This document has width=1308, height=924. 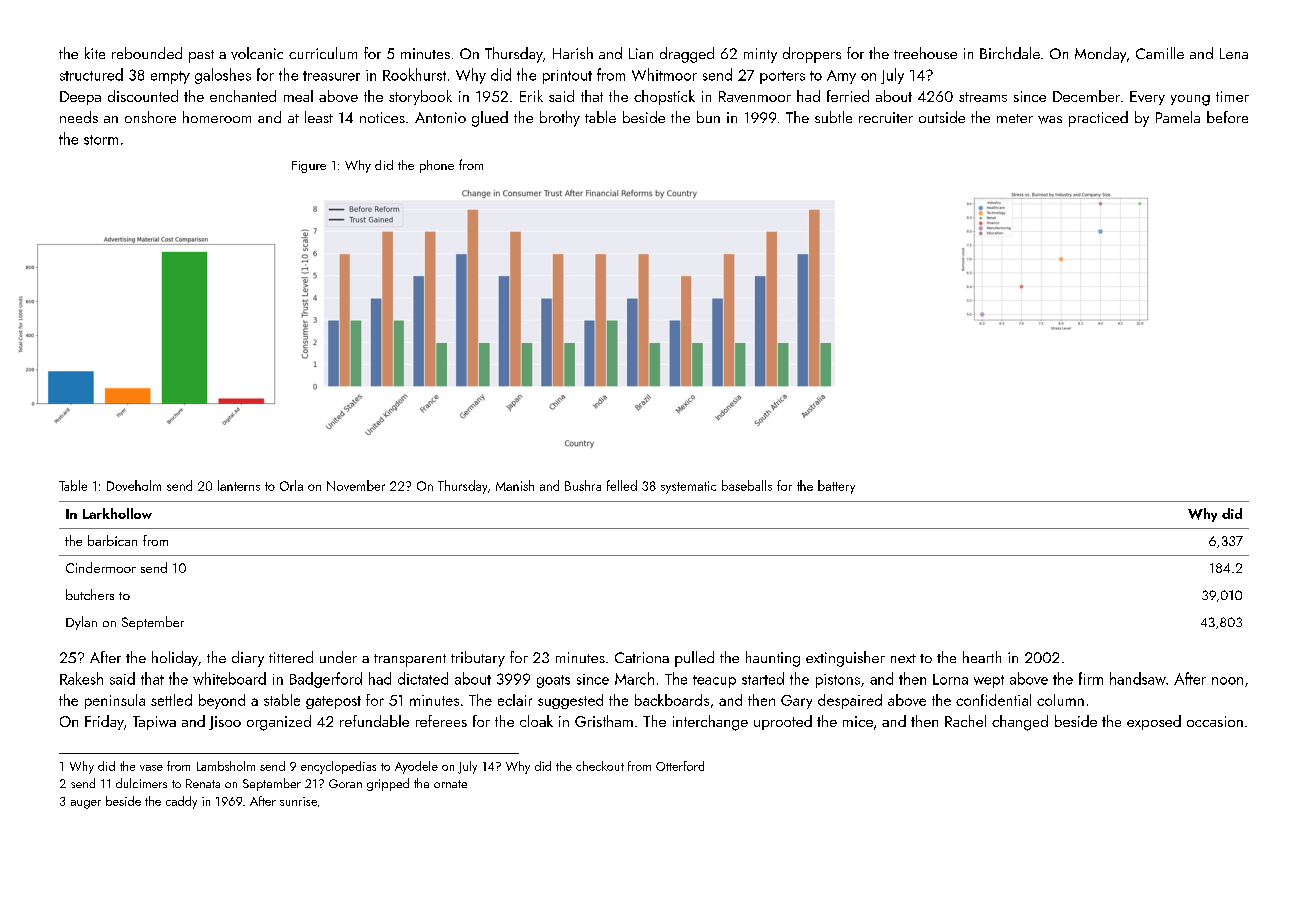 What do you see at coordinates (226, 766) in the document?
I see `Lambsholm` at bounding box center [226, 766].
